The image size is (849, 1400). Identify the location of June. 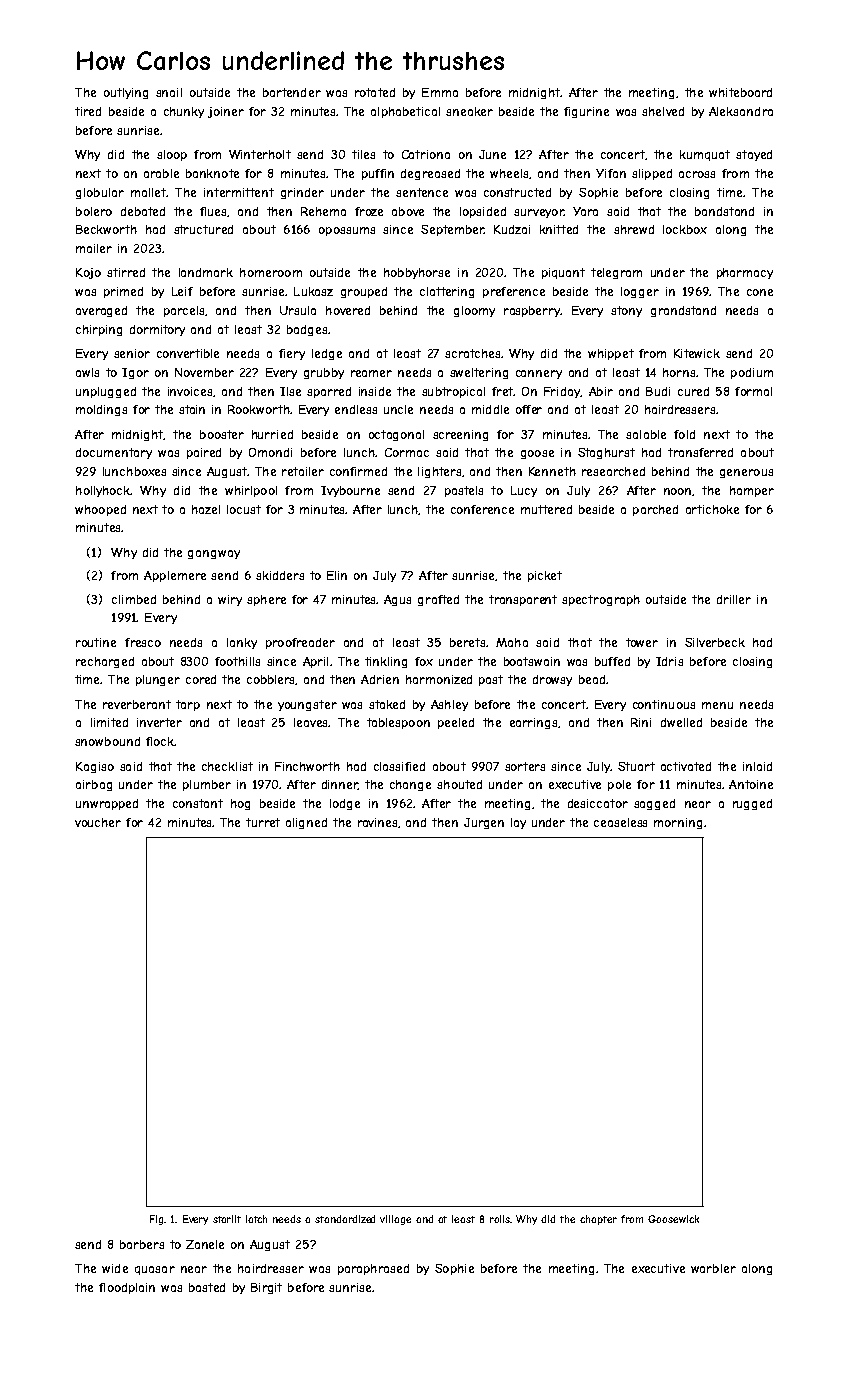
(492, 154).
